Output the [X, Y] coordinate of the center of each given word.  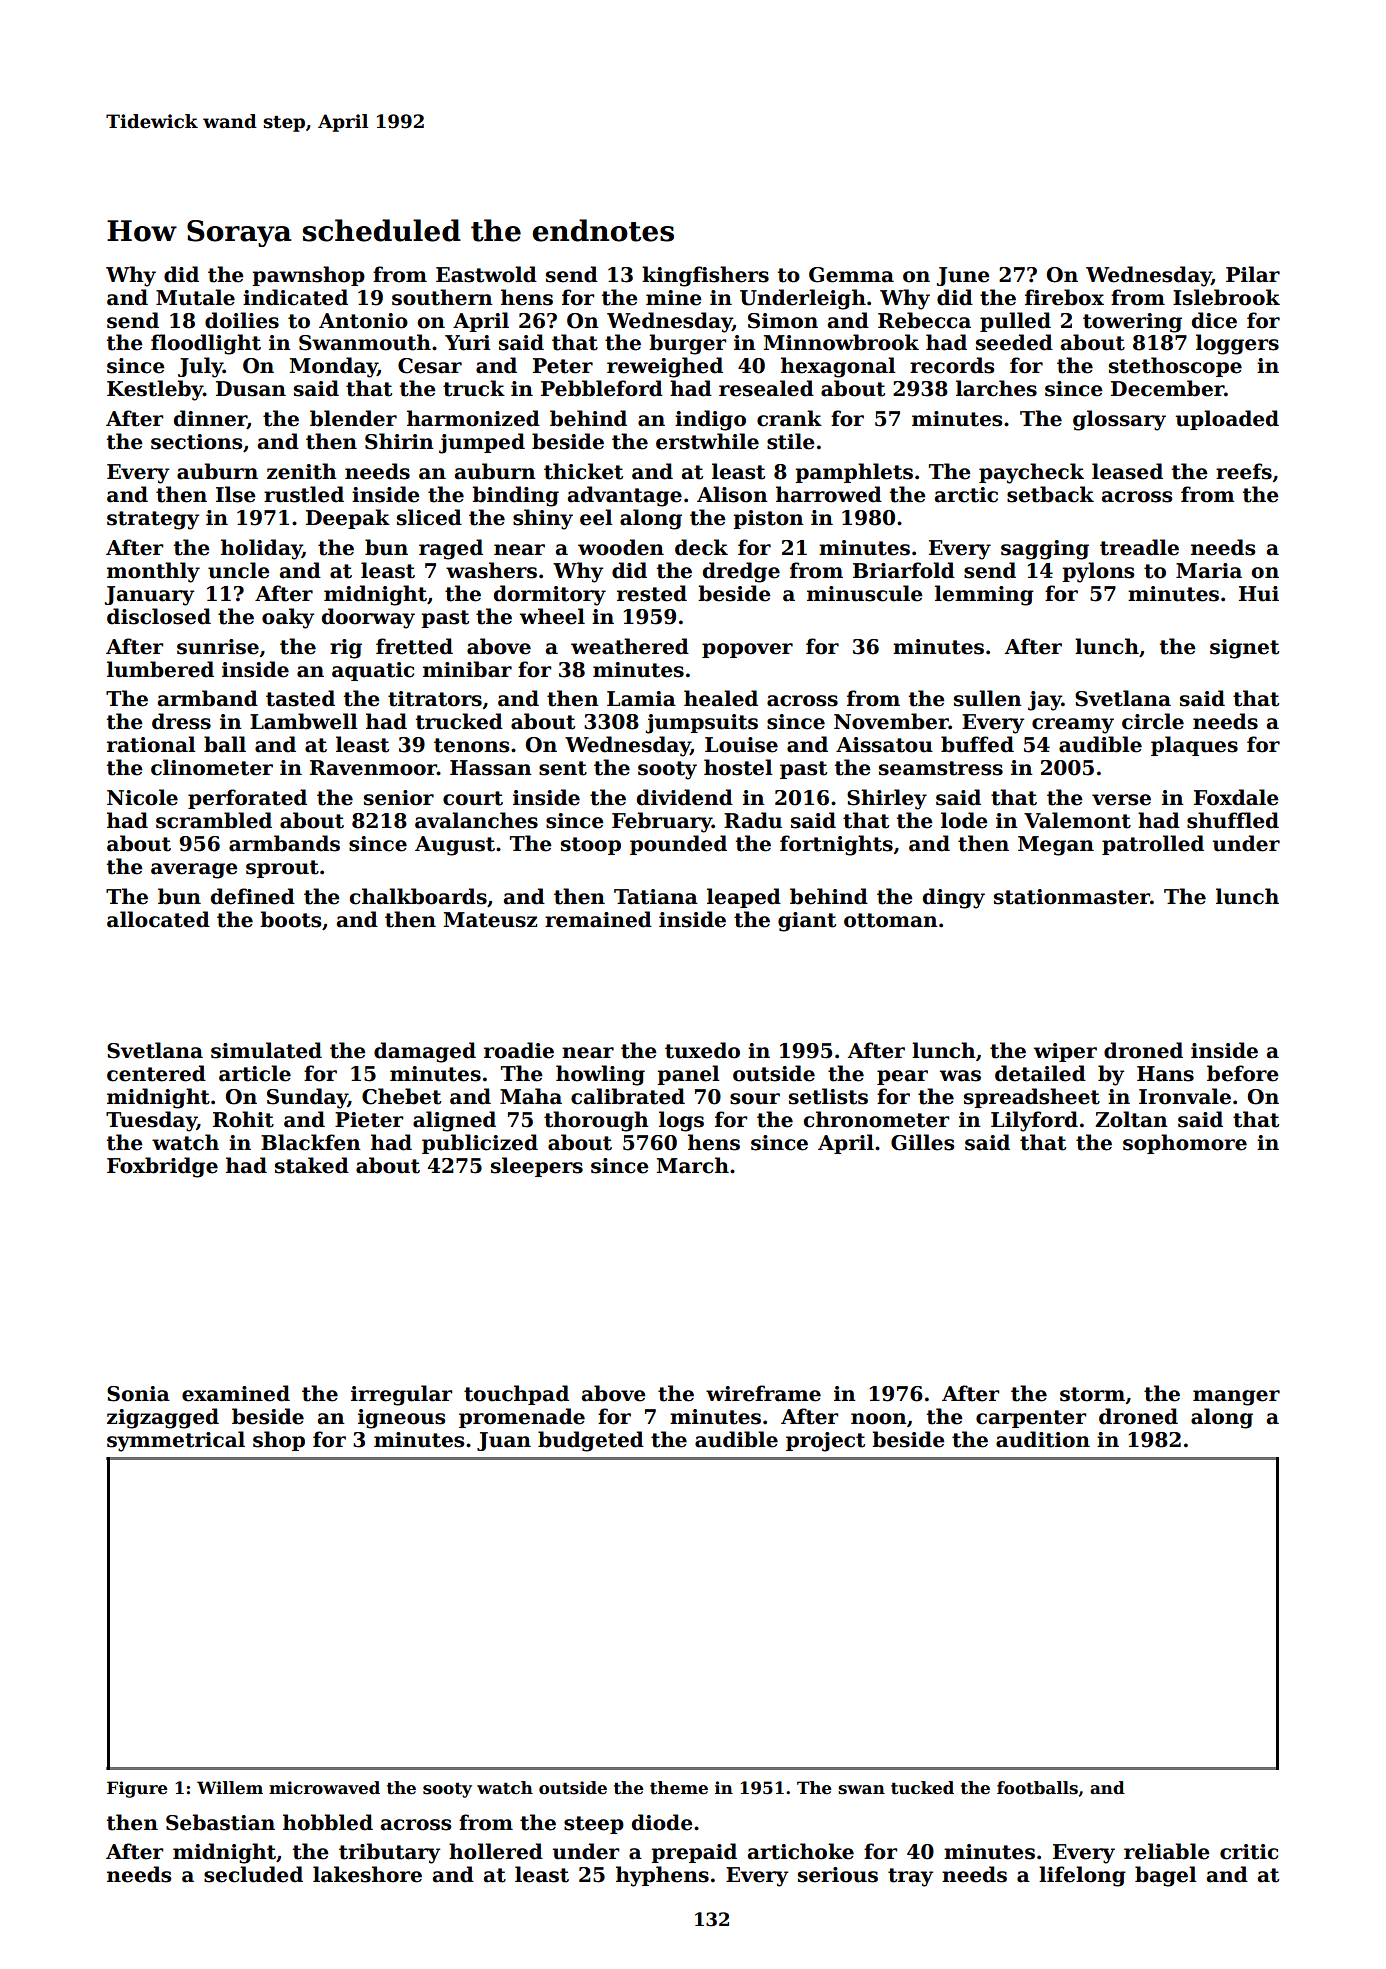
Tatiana [656, 897]
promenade [522, 1418]
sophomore [1185, 1144]
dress [181, 721]
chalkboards [418, 896]
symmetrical [176, 1441]
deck [701, 547]
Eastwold [486, 274]
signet [1244, 649]
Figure [137, 1789]
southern [442, 297]
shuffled [1233, 820]
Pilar [1253, 274]
